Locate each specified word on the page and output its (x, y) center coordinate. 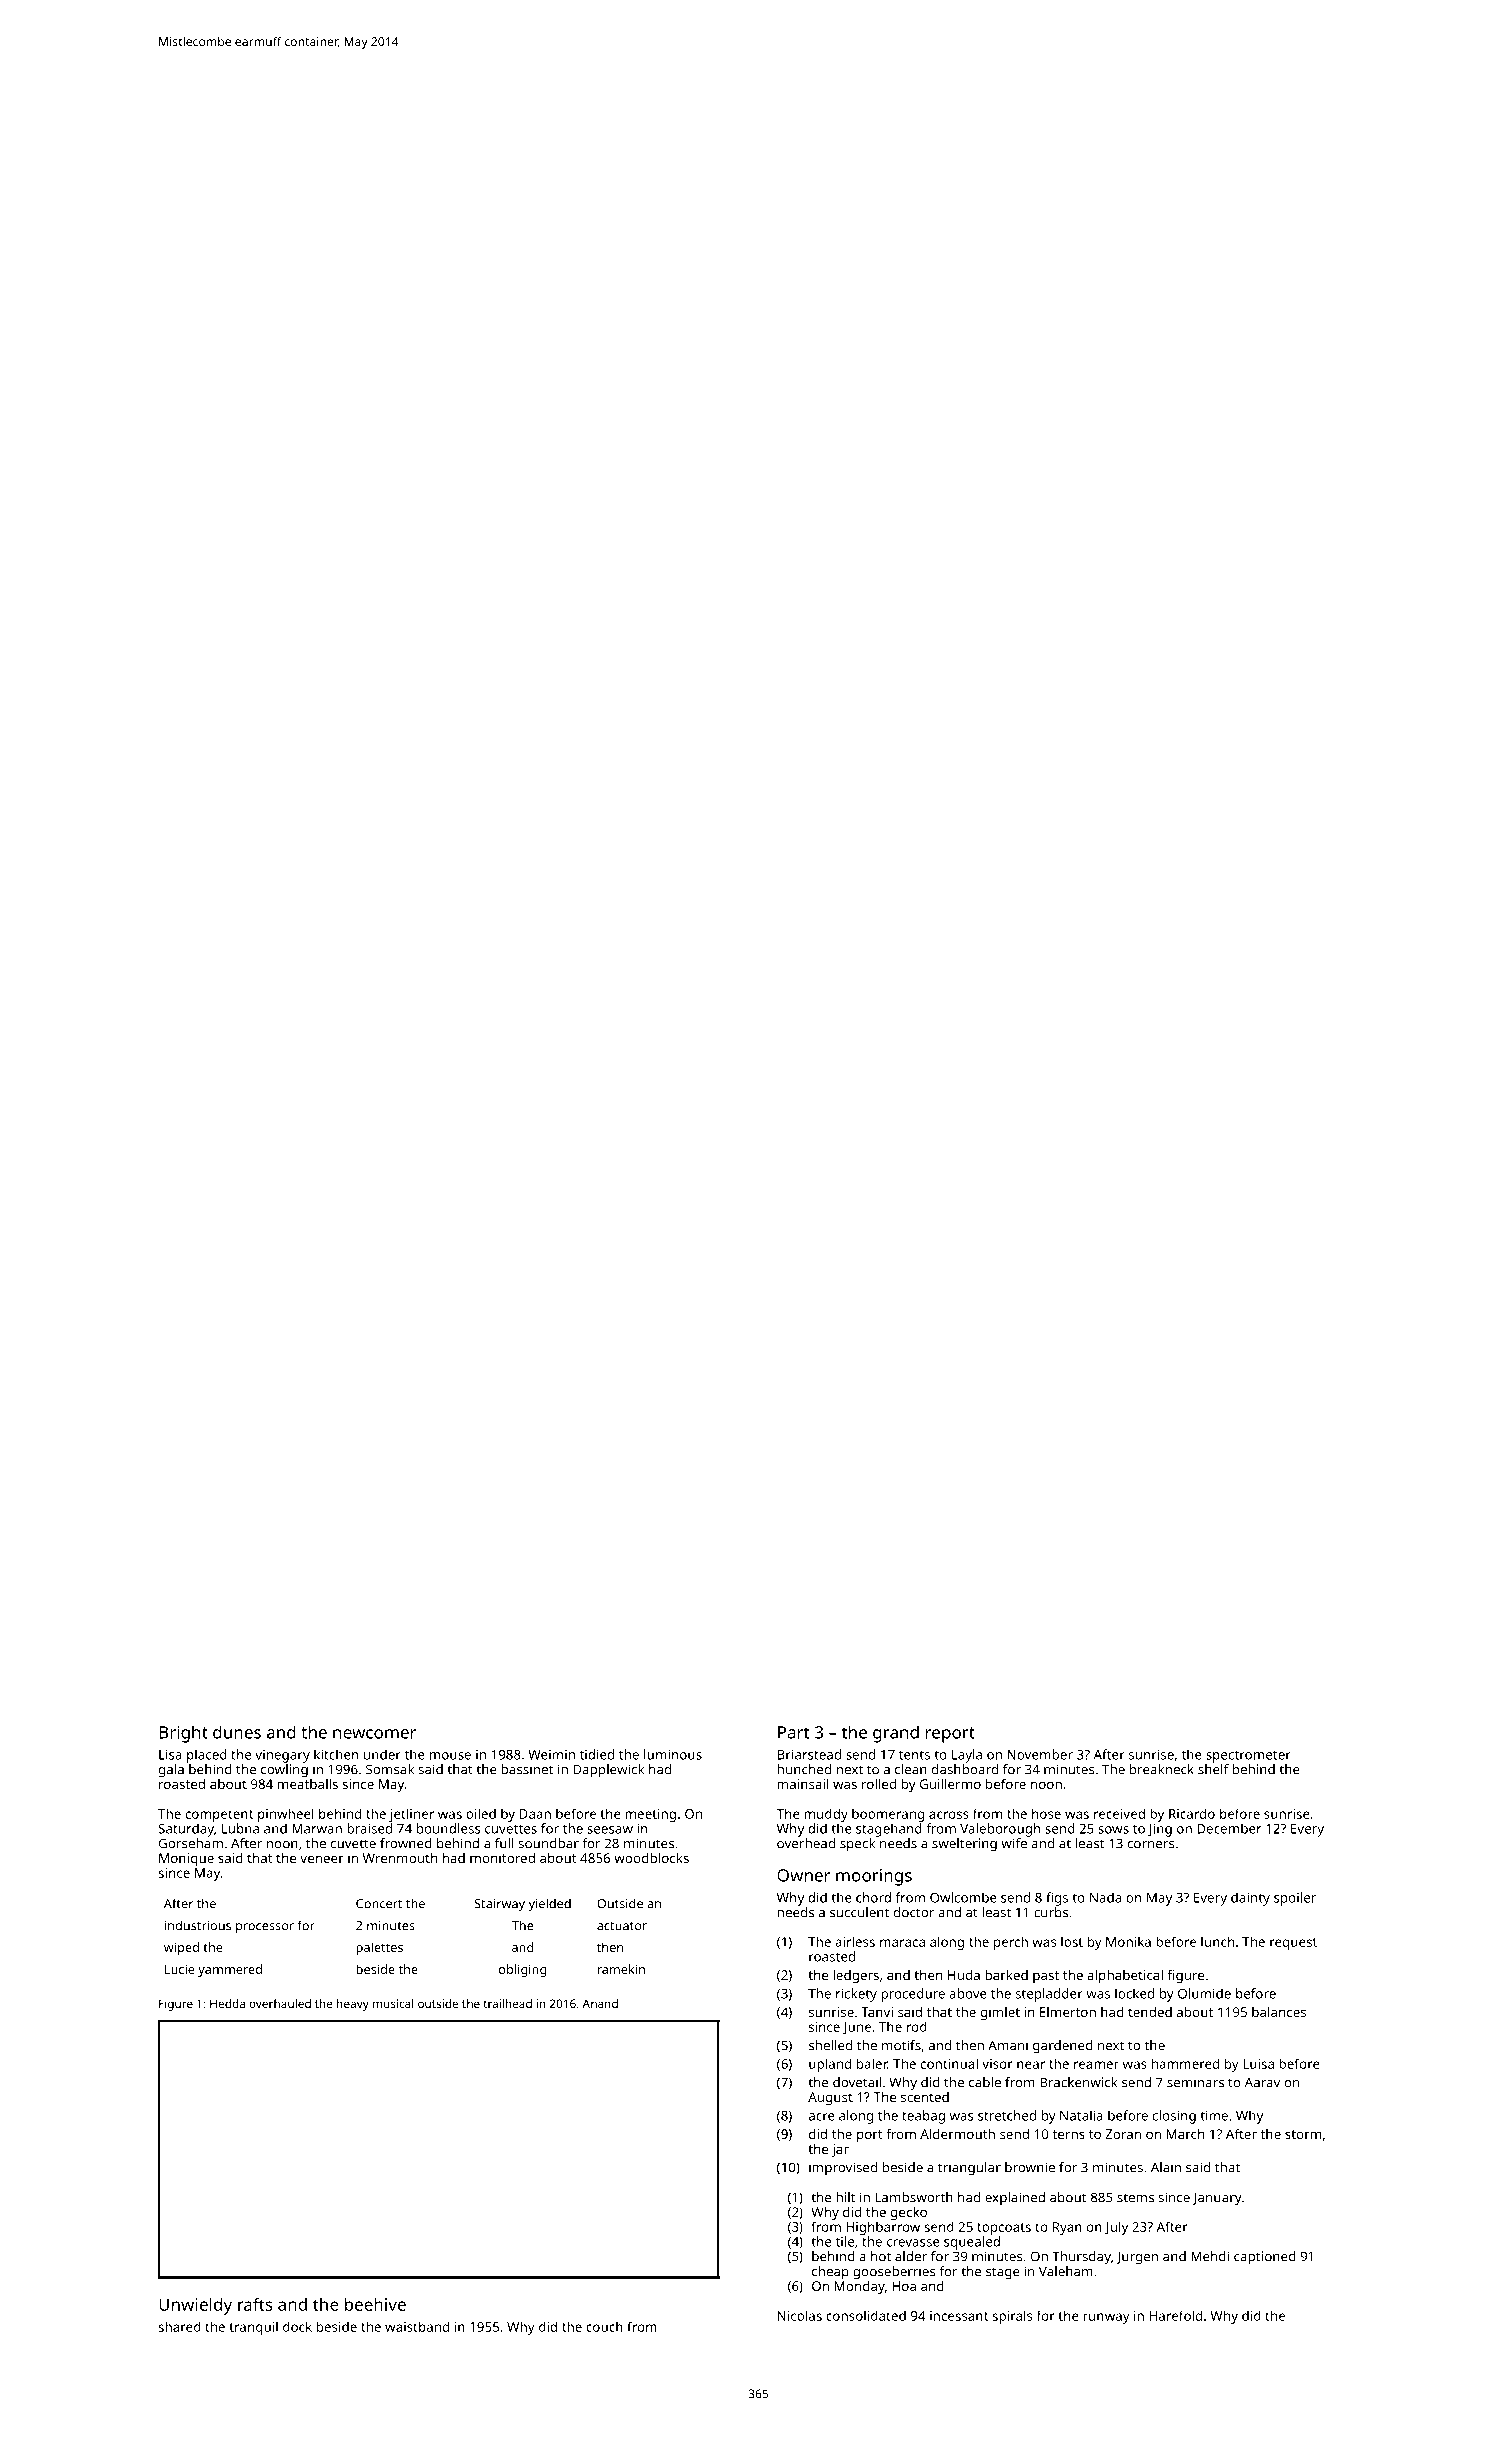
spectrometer (1248, 1756)
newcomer (374, 1734)
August (830, 2098)
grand (896, 1734)
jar (840, 2150)
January (1217, 2199)
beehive (375, 2304)
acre (822, 2117)
